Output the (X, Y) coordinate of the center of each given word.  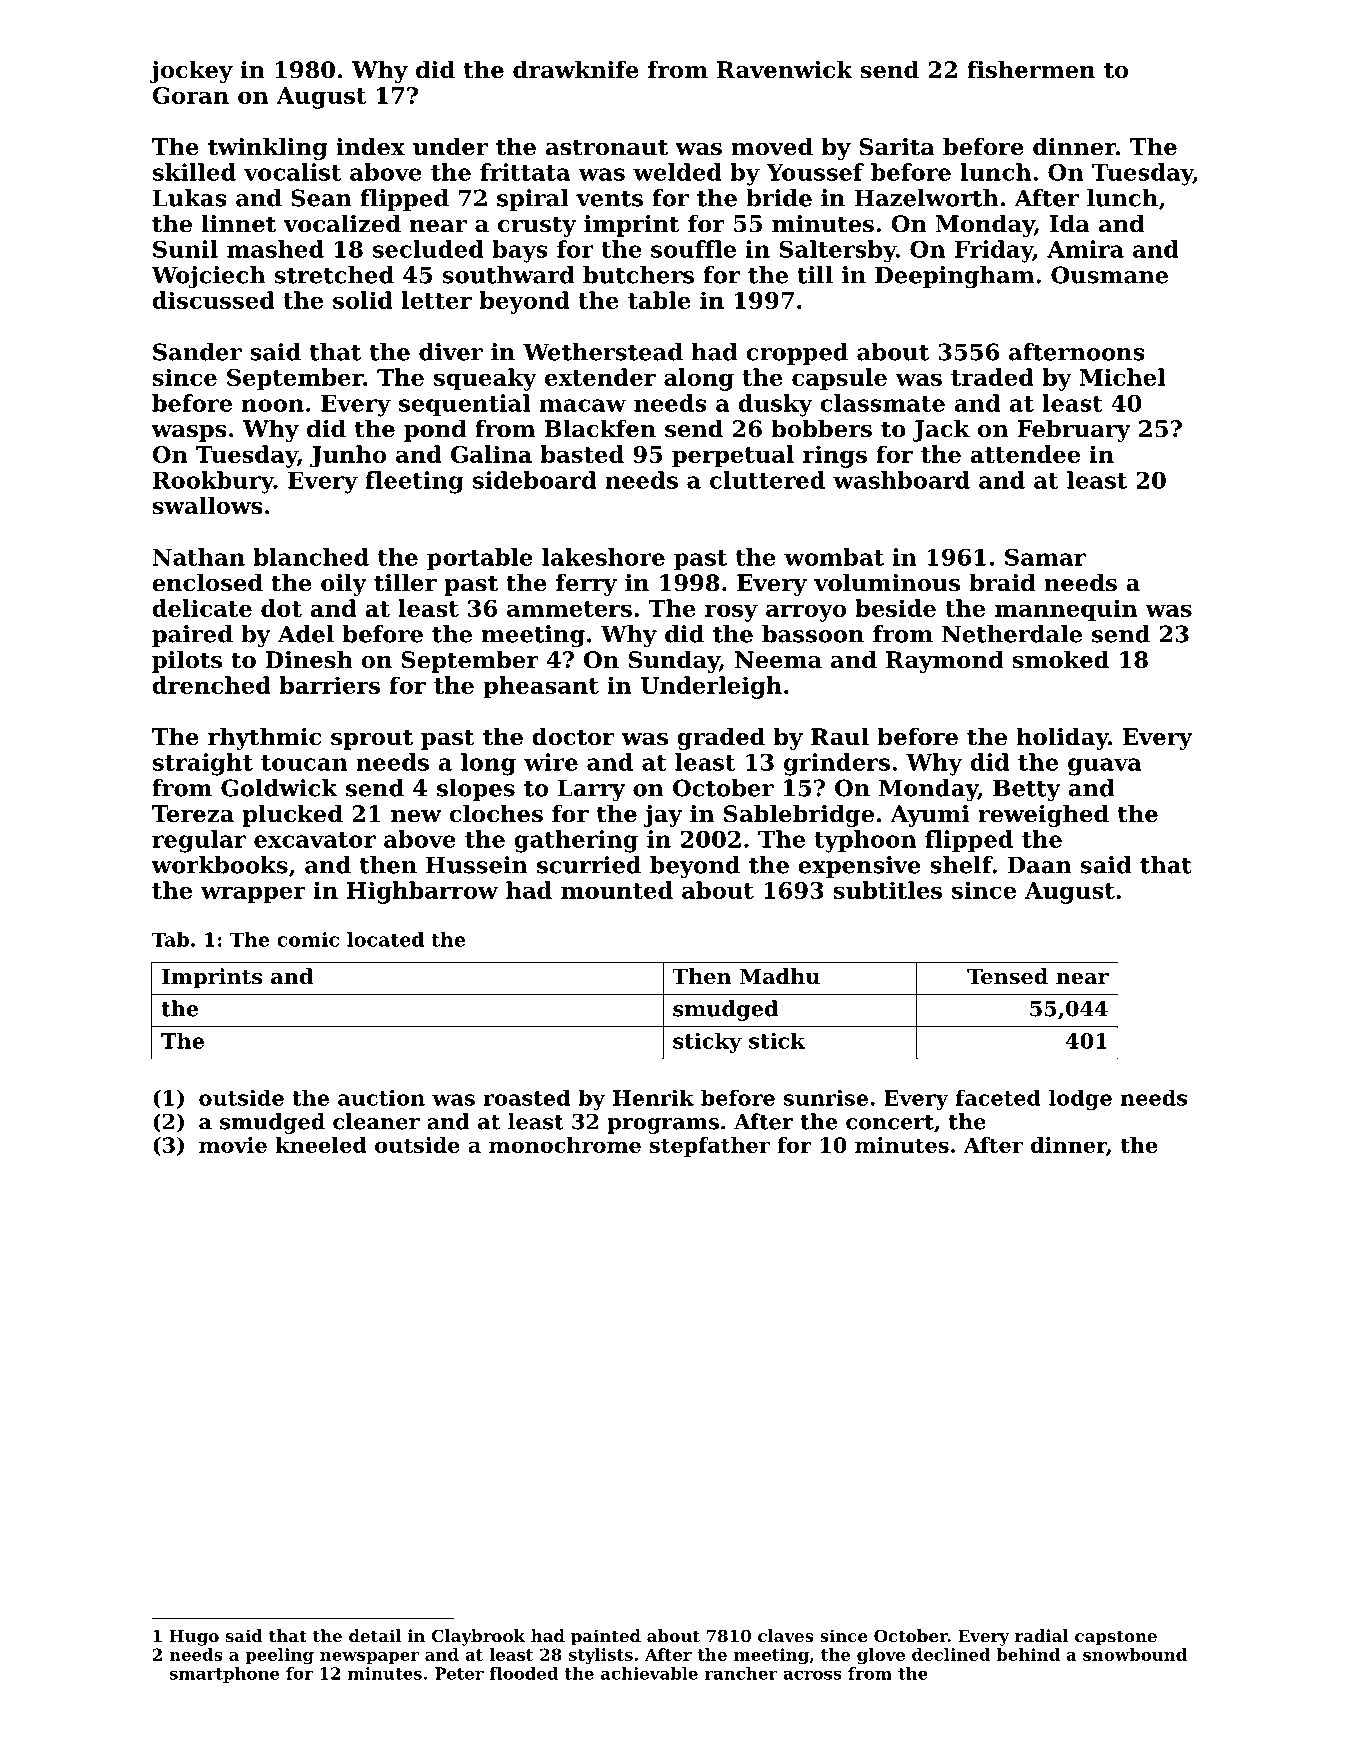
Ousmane (1109, 275)
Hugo (194, 1638)
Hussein (477, 865)
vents (609, 199)
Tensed (1007, 976)
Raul (840, 736)
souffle (693, 249)
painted (606, 1637)
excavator (315, 840)
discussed (213, 300)
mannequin (1066, 610)
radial (1042, 1635)
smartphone (224, 1675)
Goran (190, 95)
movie (233, 1145)
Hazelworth (926, 198)
